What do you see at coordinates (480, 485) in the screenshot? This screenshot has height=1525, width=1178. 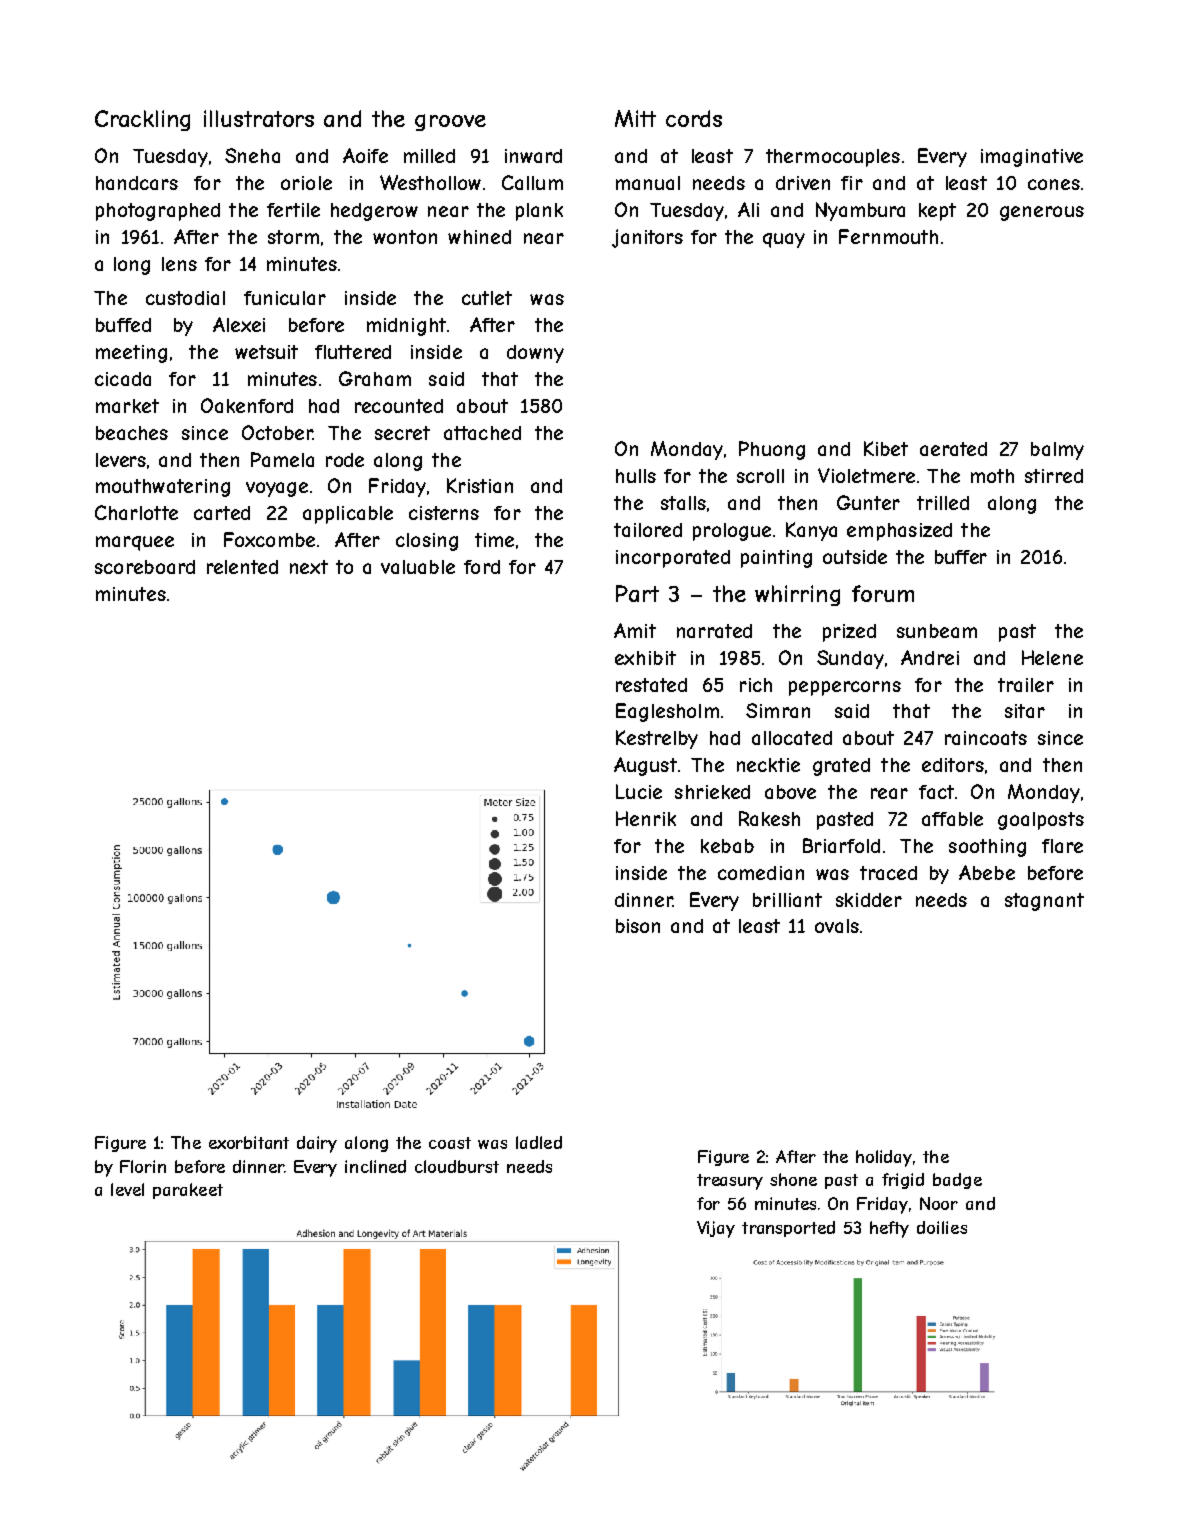 I see `Kristian` at bounding box center [480, 485].
